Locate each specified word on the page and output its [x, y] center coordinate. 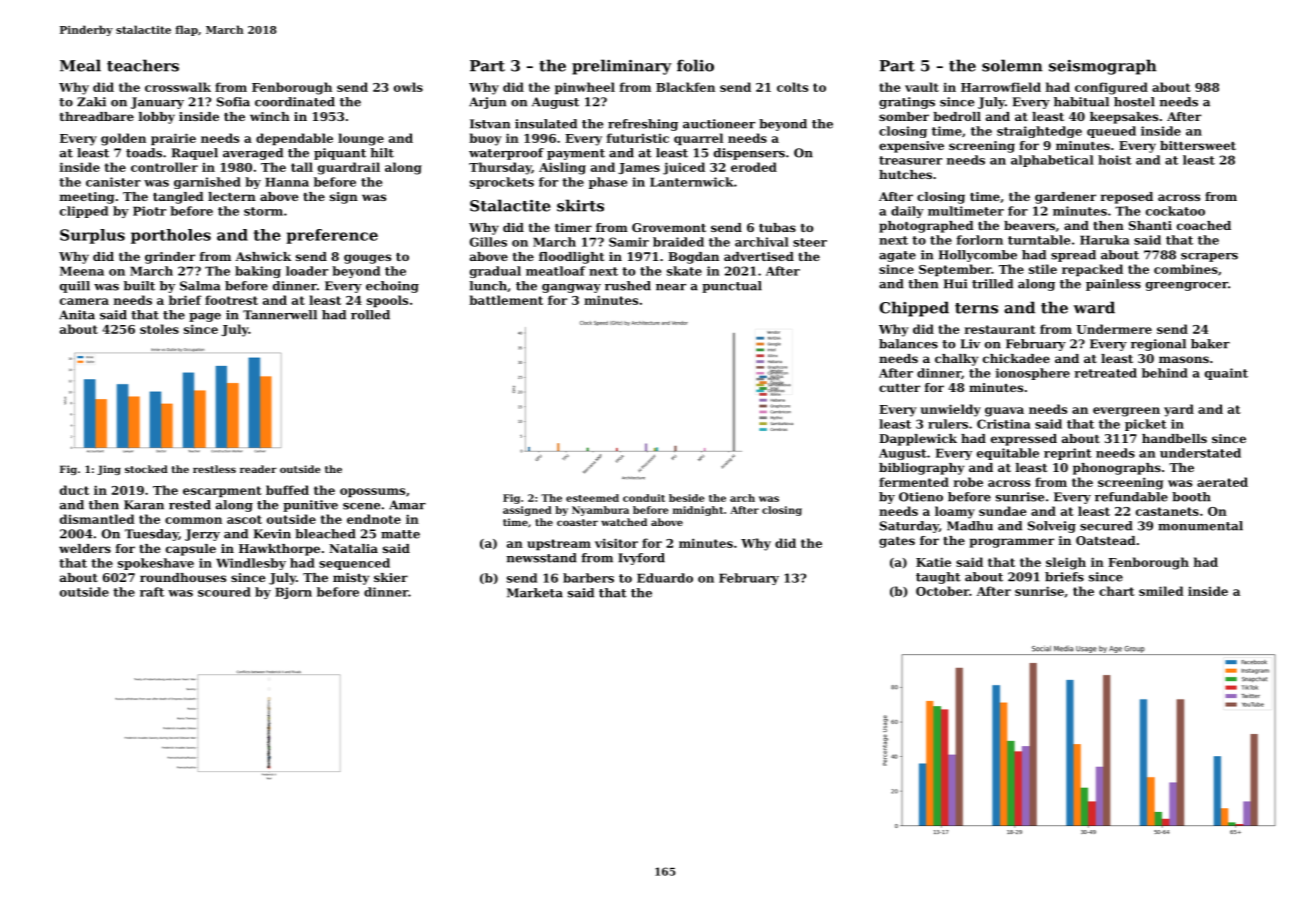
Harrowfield [1001, 87]
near [671, 287]
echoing [392, 287]
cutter [899, 388]
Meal [80, 65]
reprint [1068, 454]
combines [1186, 269]
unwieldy [951, 410]
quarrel [698, 139]
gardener [1065, 198]
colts [792, 87]
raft [152, 592]
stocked [146, 469]
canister [113, 182]
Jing [109, 470]
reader [258, 469]
